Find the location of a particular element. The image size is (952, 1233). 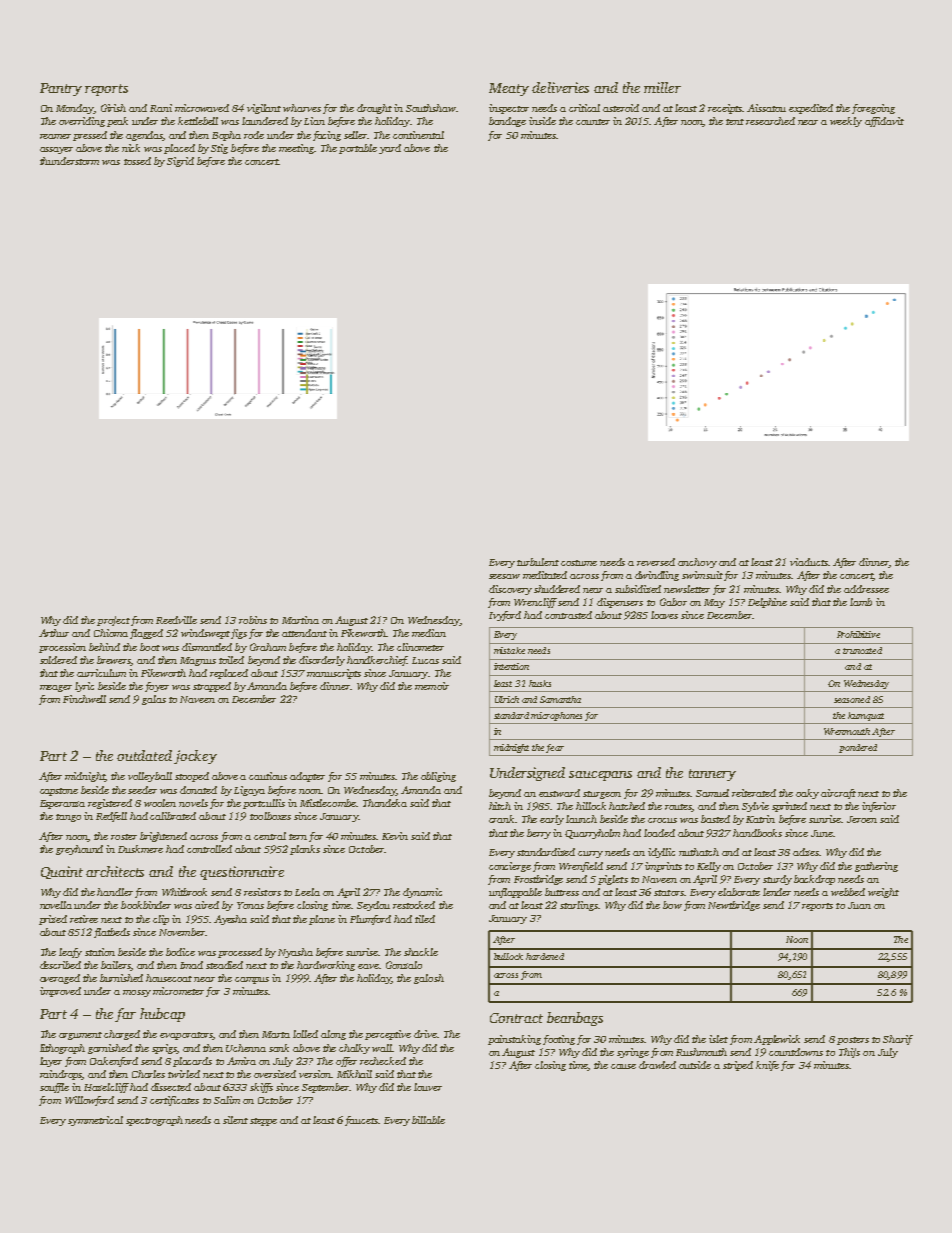

Meaty is located at coordinates (509, 89).
